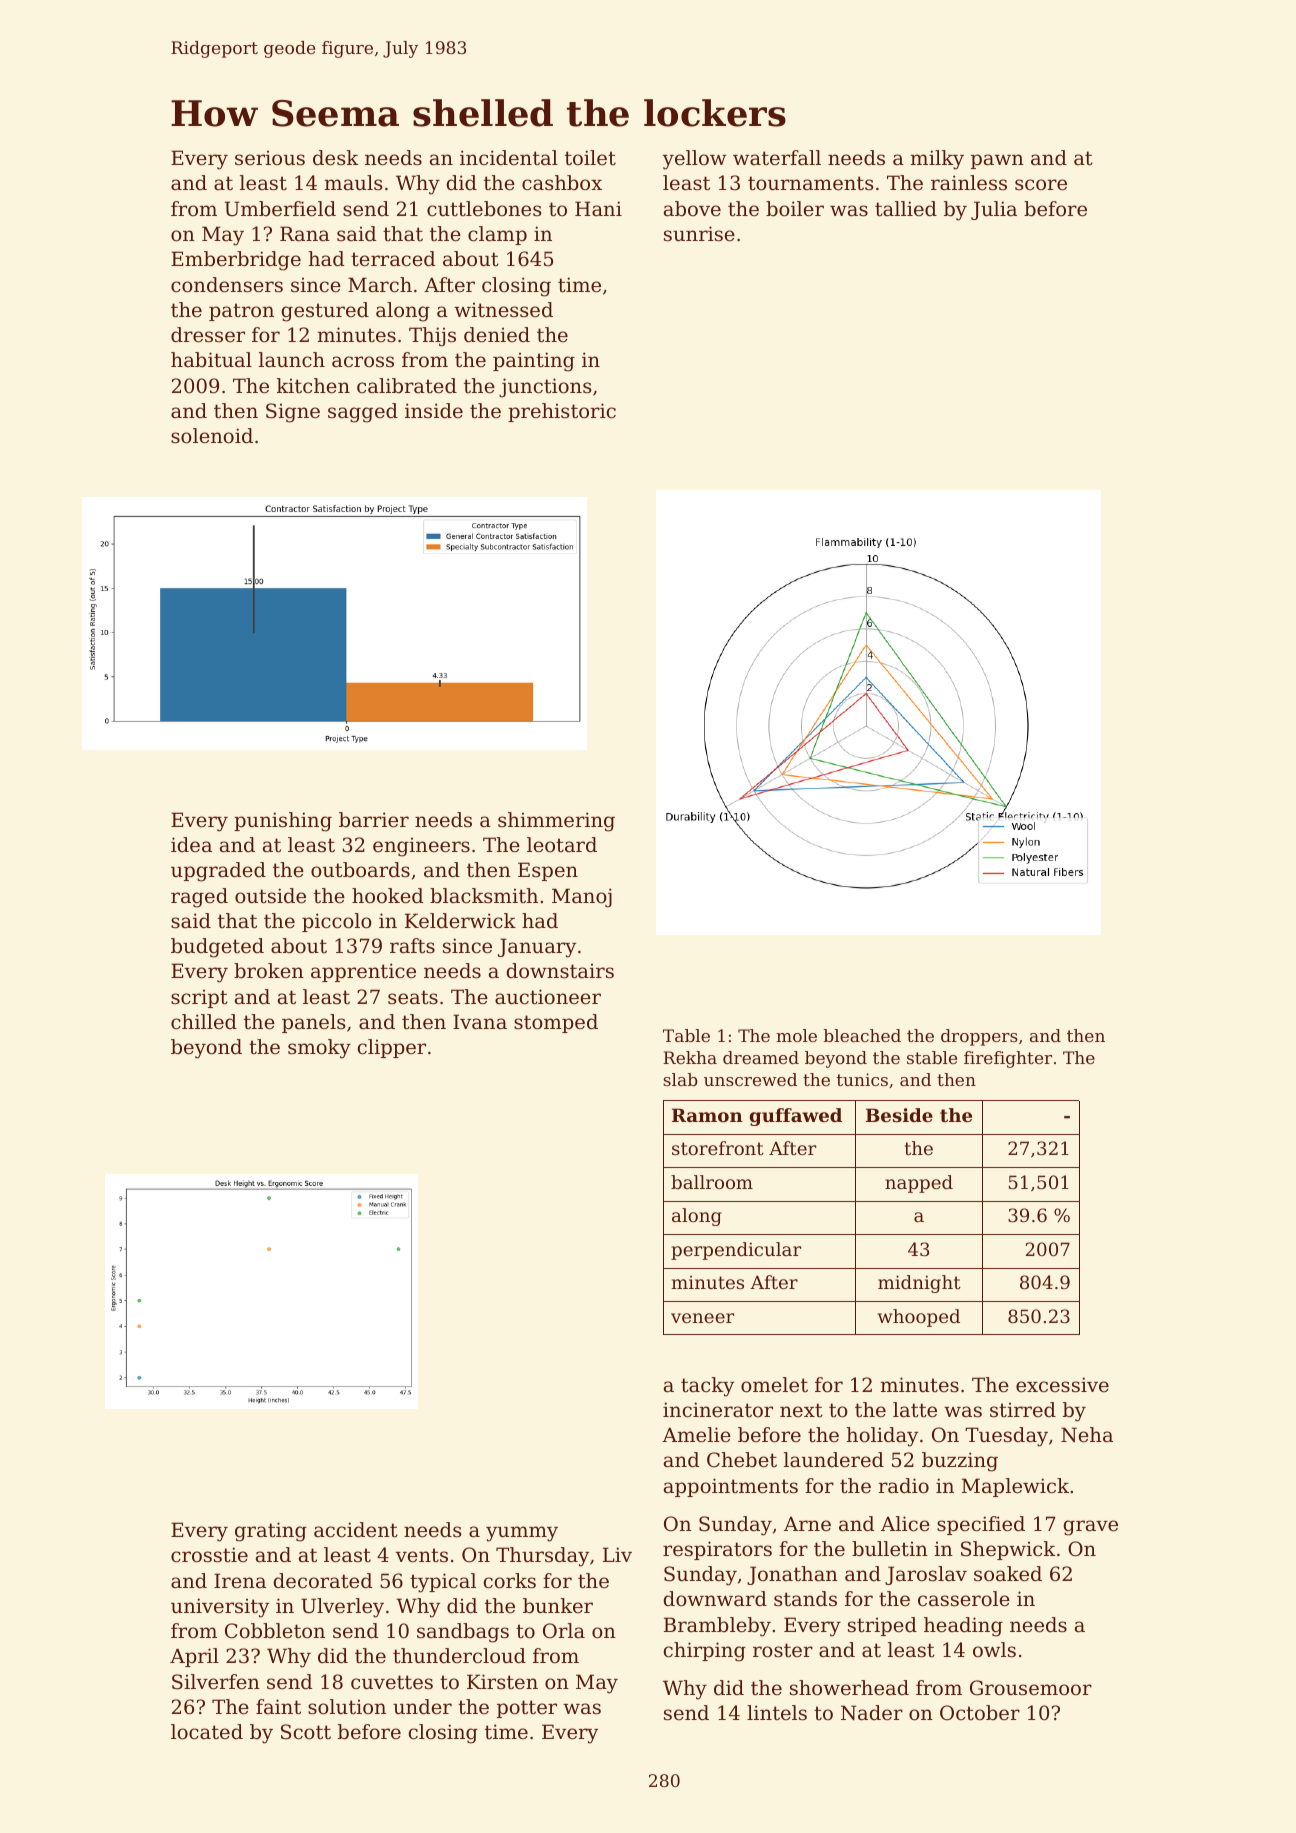 Image resolution: width=1296 pixels, height=1833 pixels. I want to click on smoky, so click(319, 1049).
